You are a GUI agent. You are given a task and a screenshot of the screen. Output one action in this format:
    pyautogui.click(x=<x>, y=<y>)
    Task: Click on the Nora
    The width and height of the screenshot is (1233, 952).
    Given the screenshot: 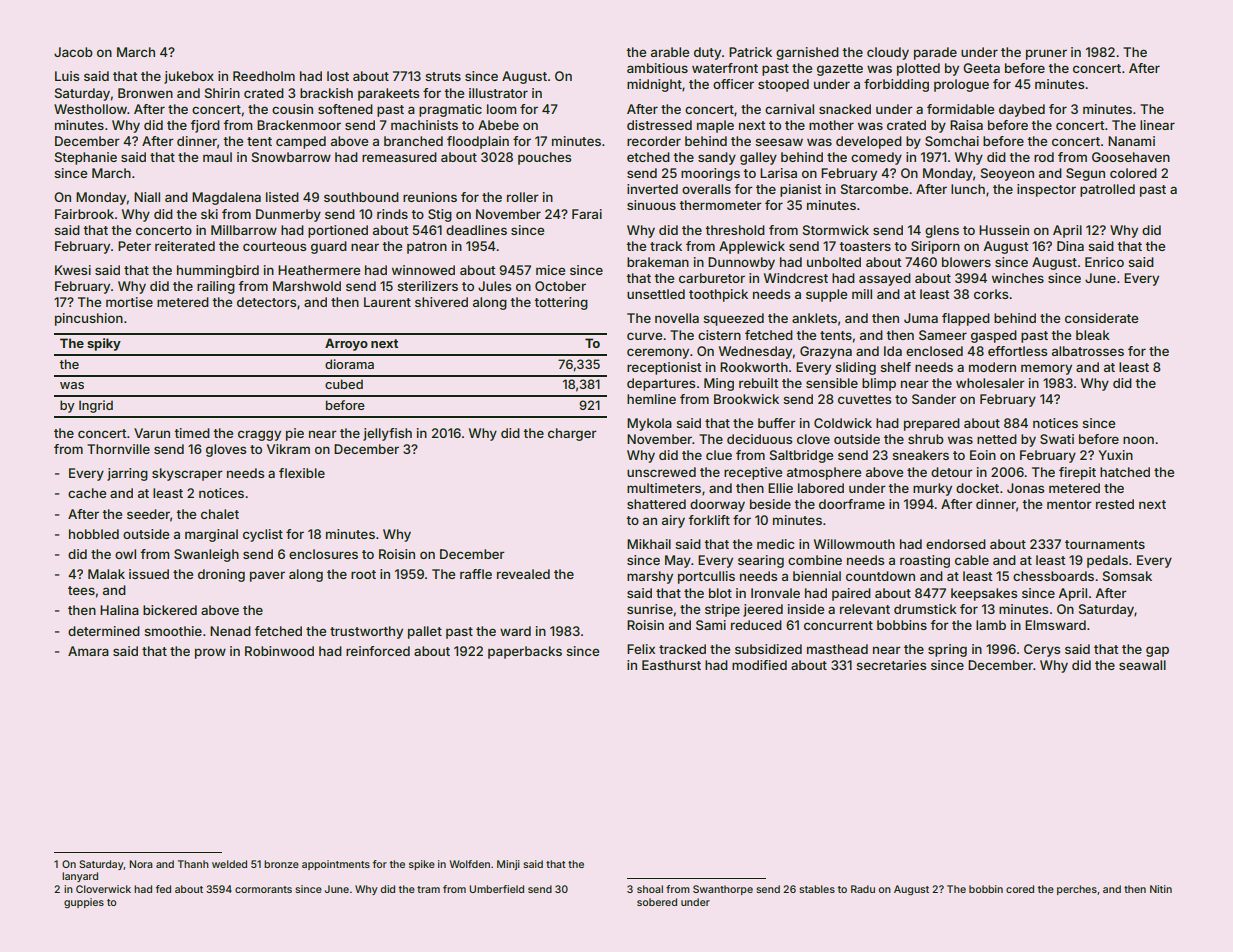 What is the action you would take?
    pyautogui.click(x=141, y=864)
